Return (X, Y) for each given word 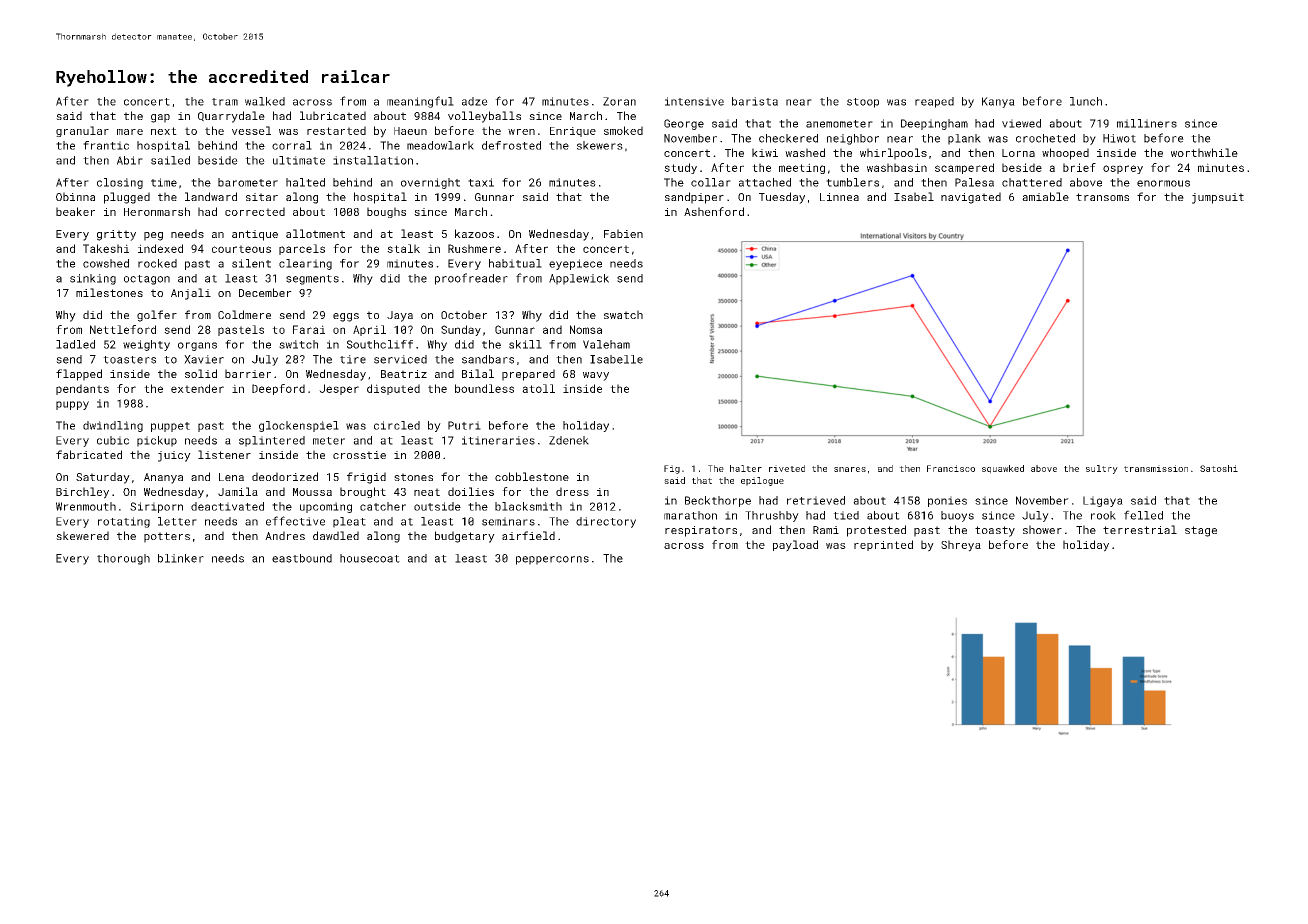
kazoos (474, 233)
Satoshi (1219, 468)
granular (82, 131)
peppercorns (552, 560)
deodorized (285, 476)
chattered (1032, 182)
